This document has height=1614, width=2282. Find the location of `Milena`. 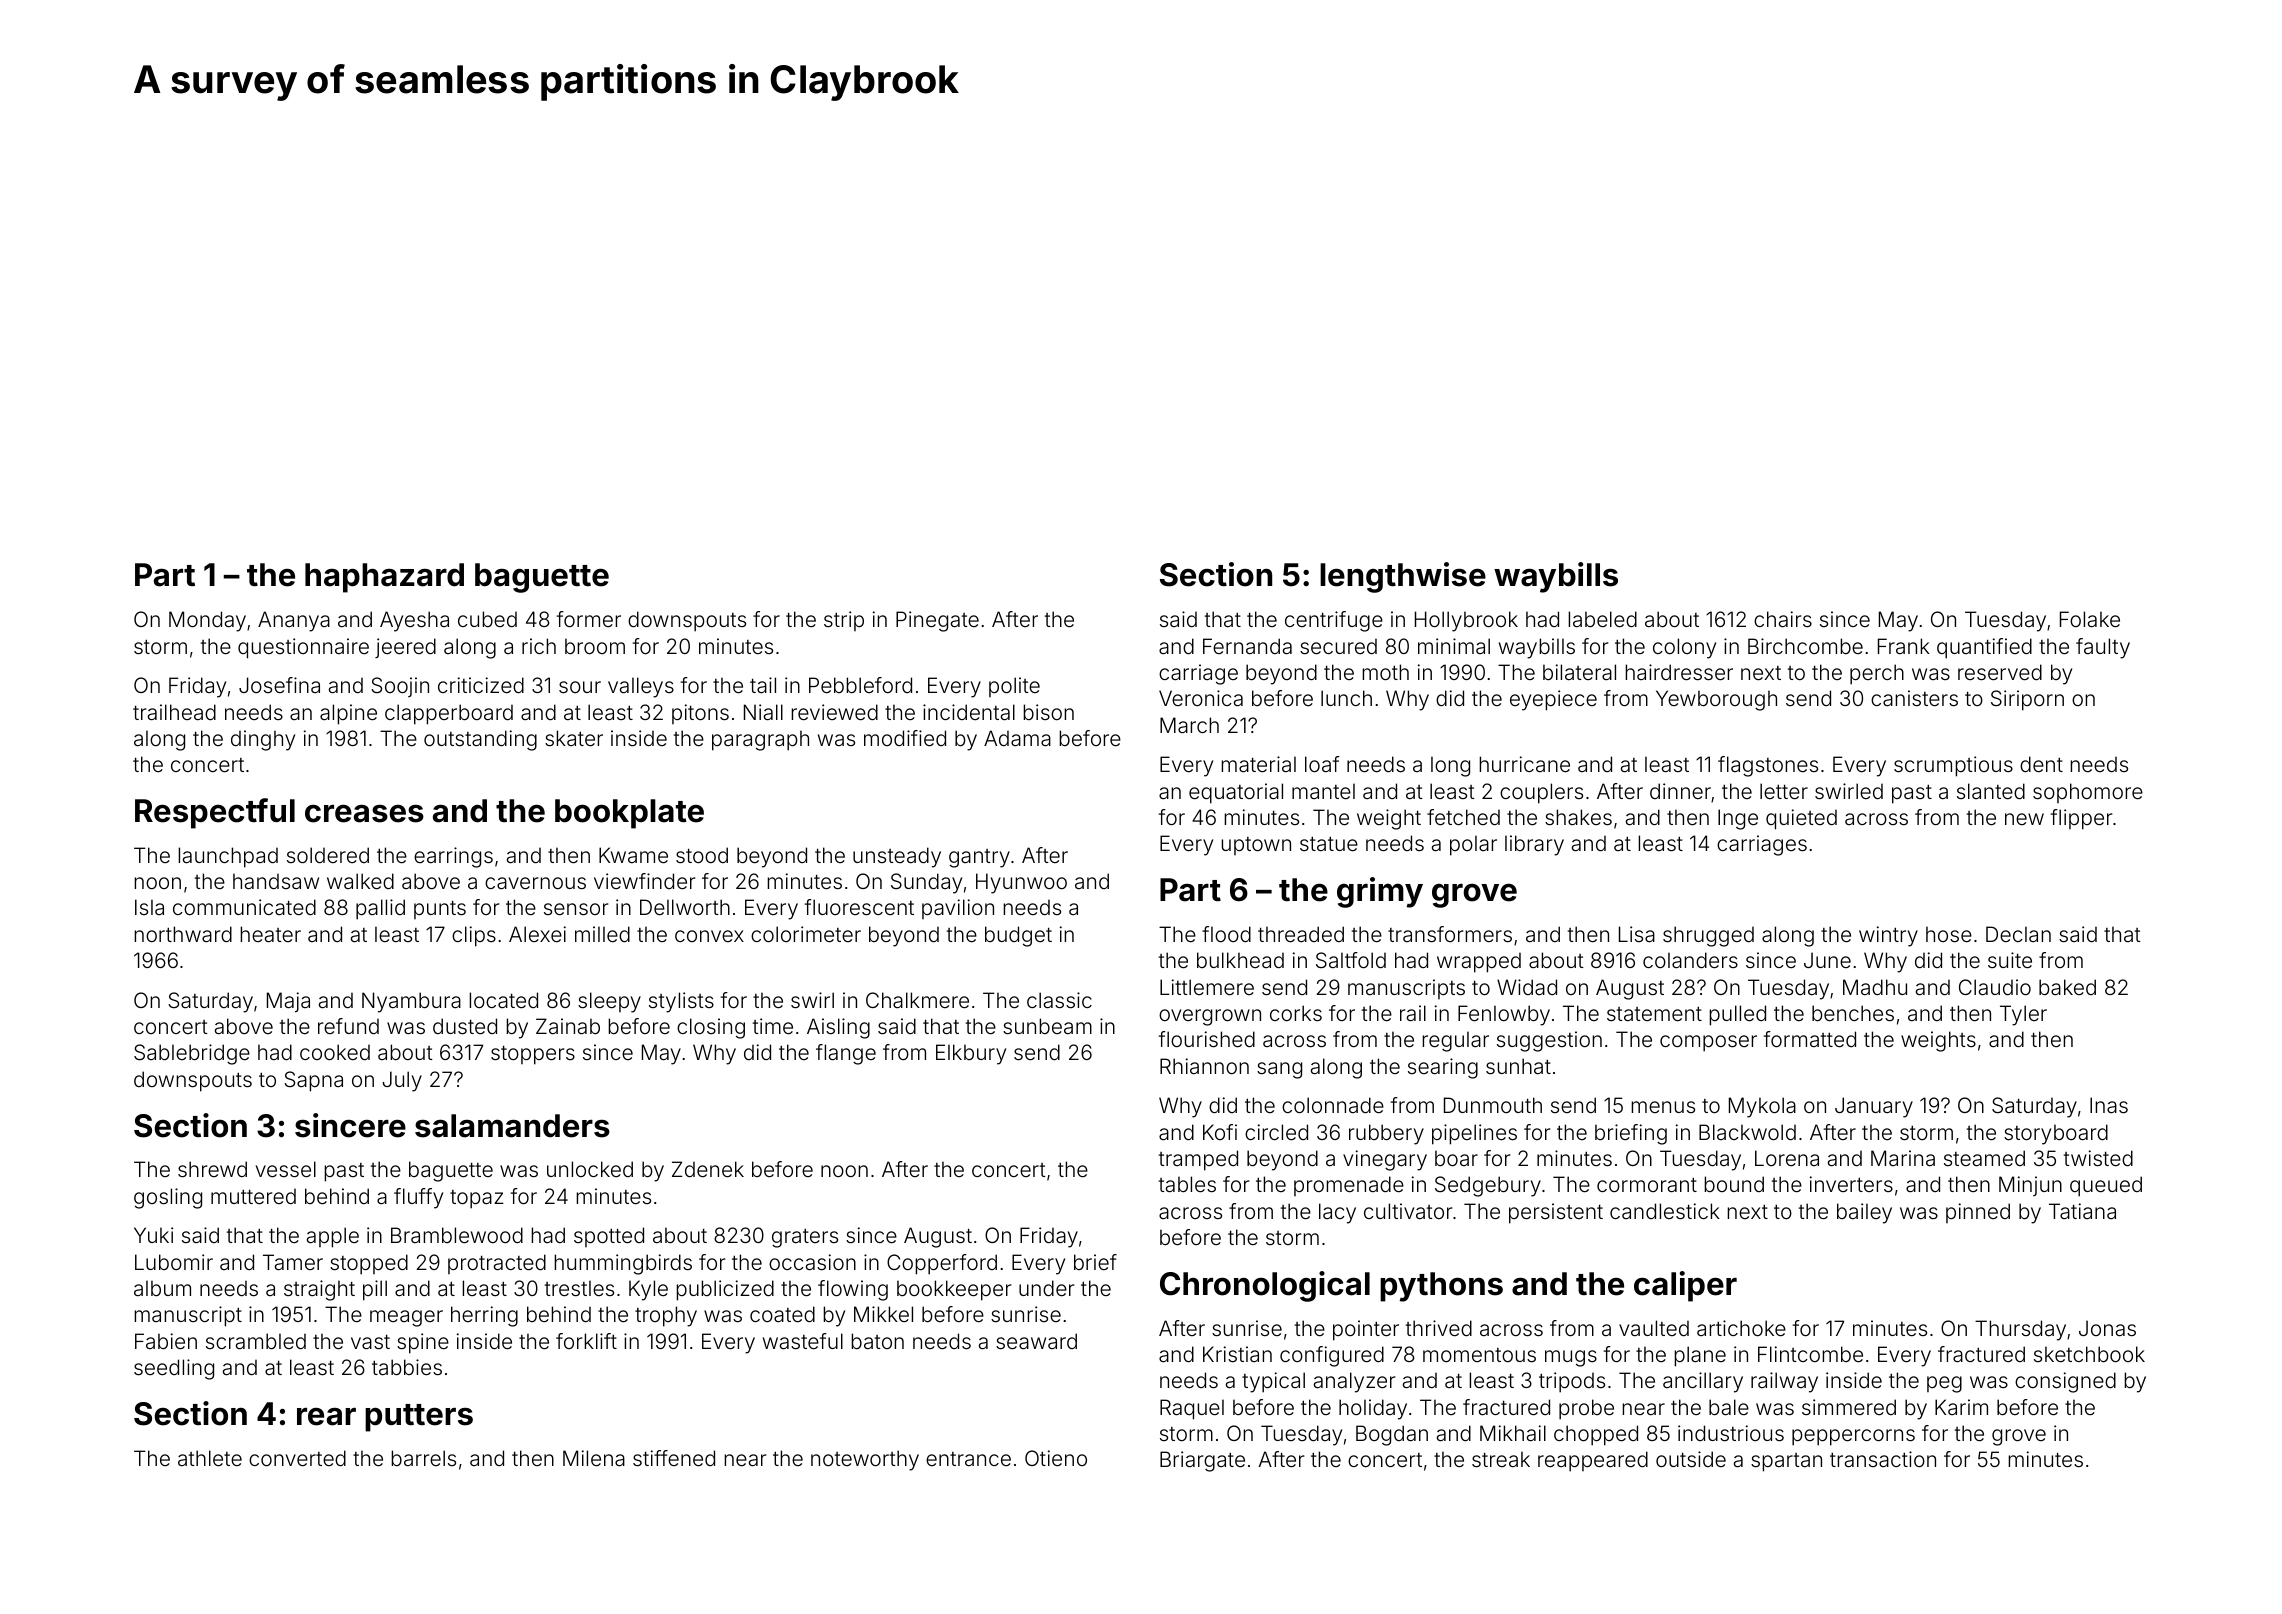

Milena is located at coordinates (594, 1458).
